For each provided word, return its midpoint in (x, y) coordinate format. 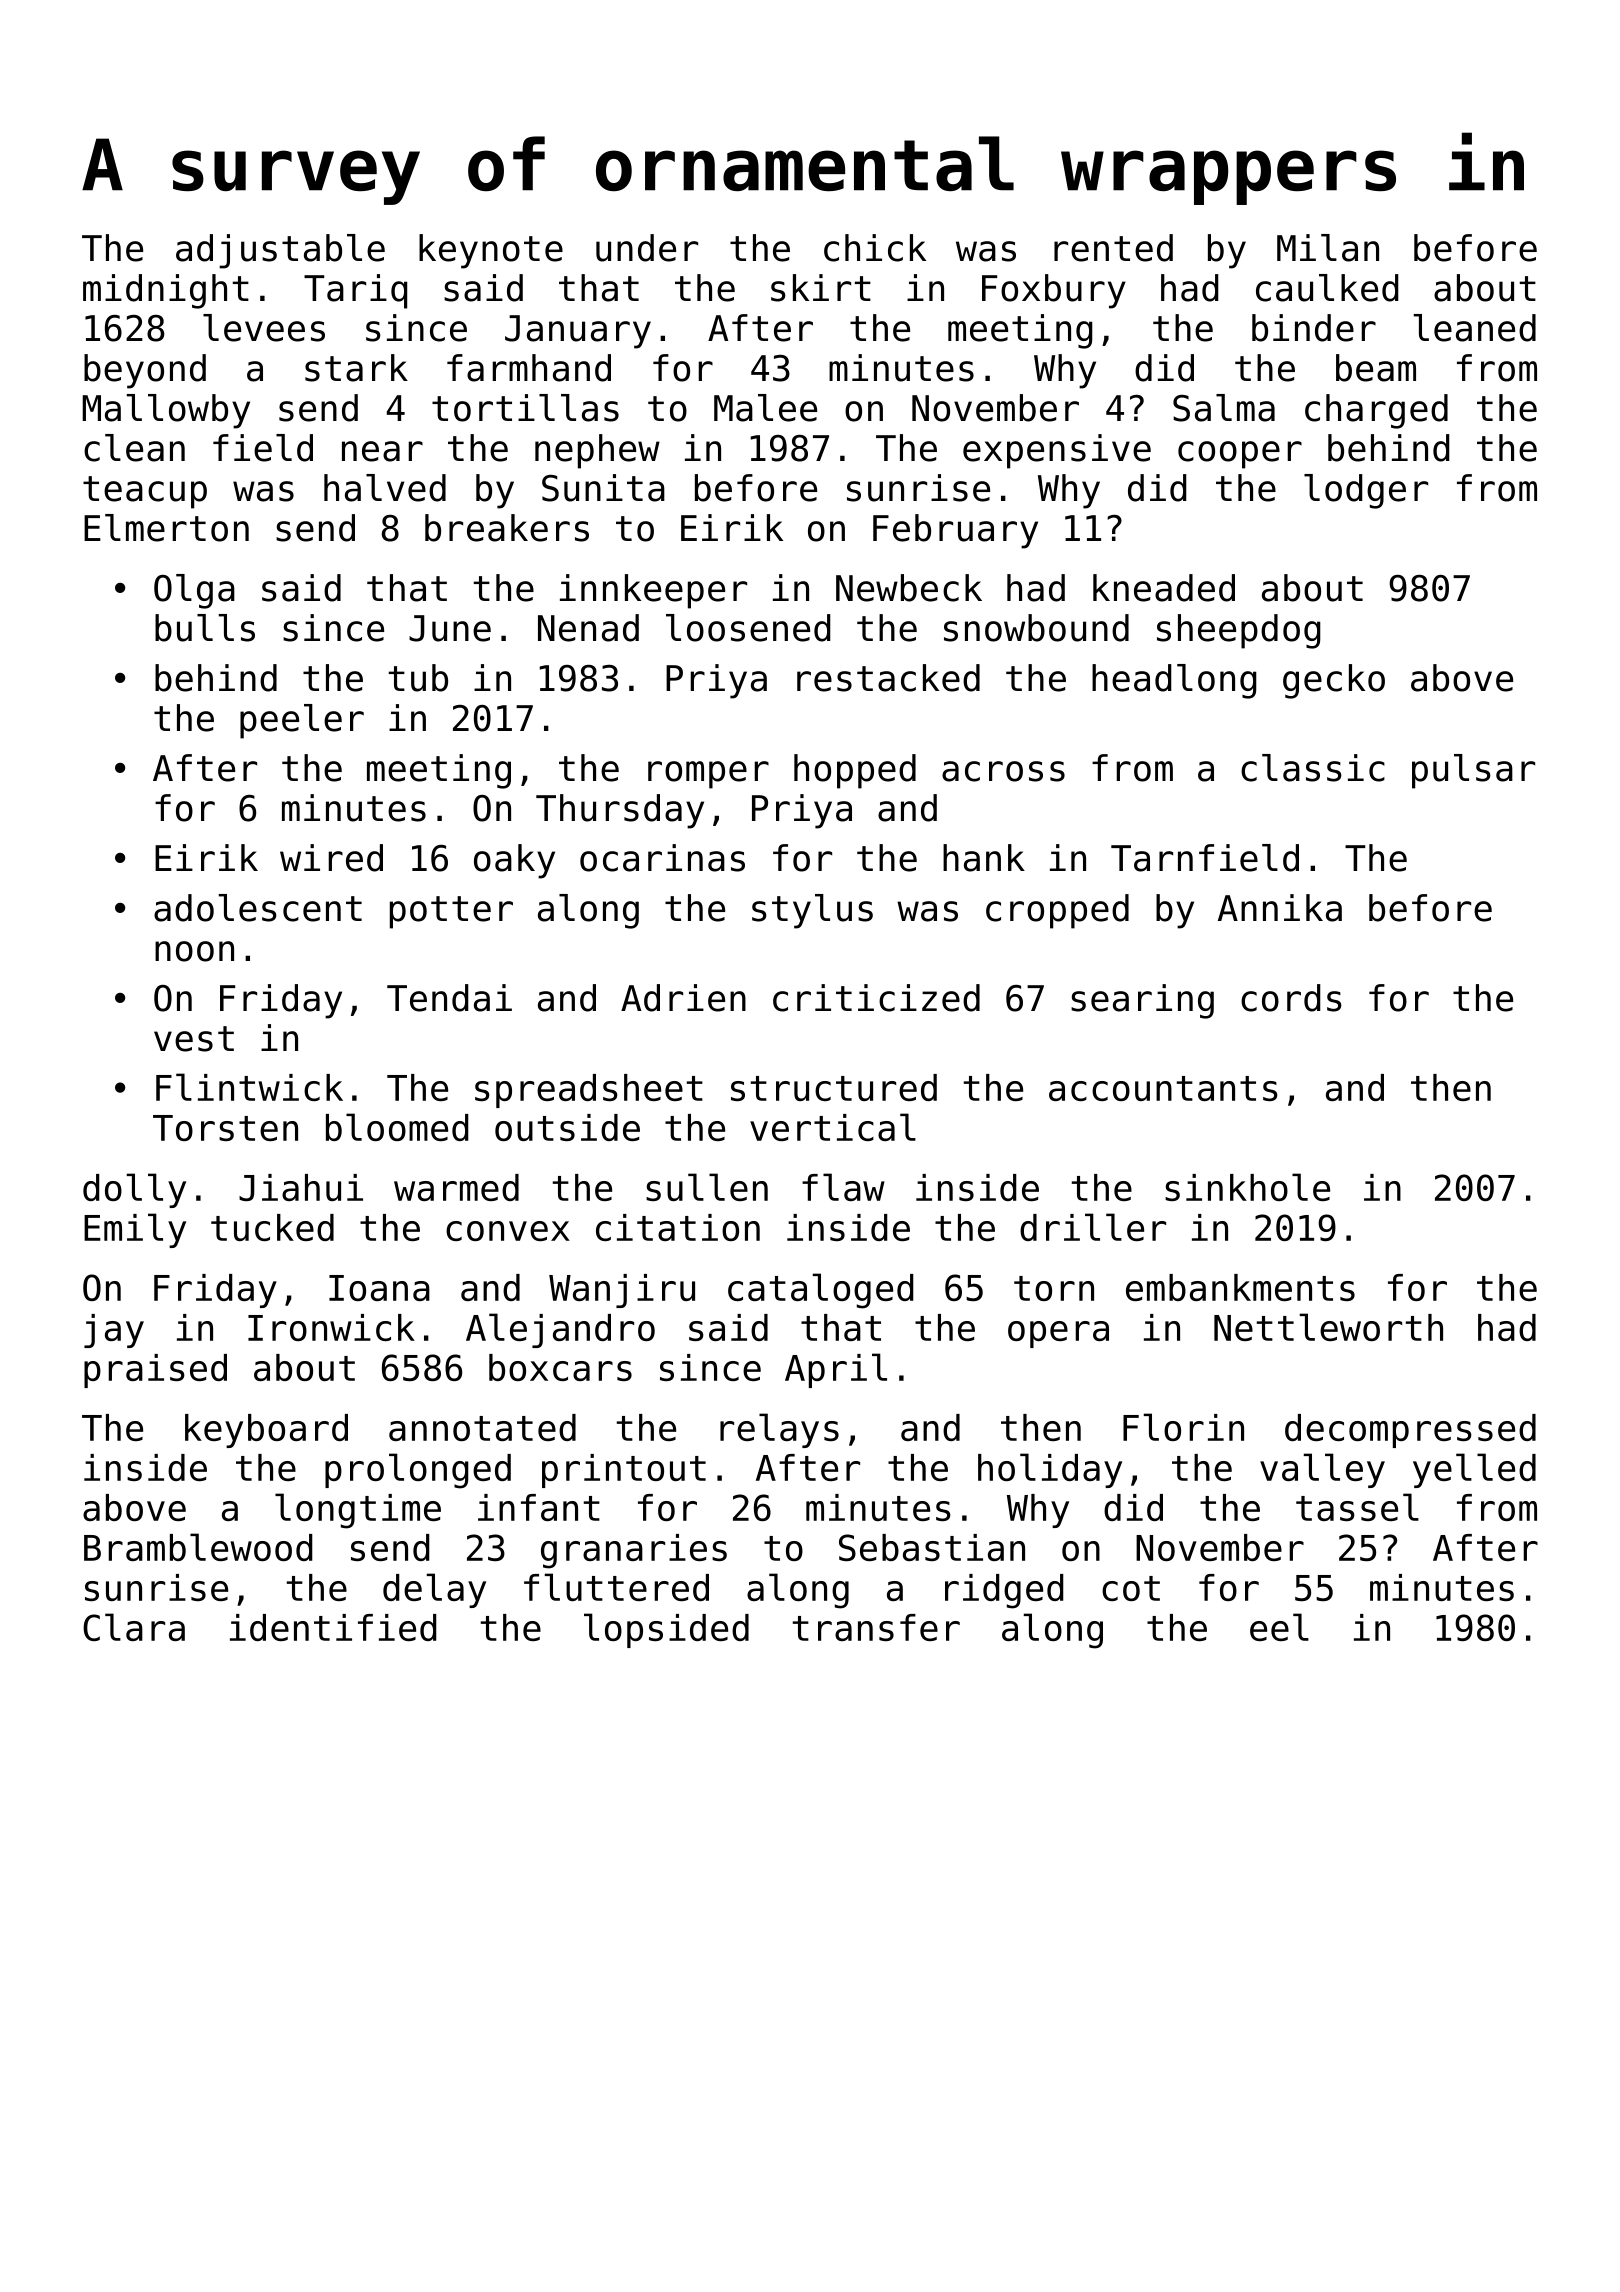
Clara (134, 1627)
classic (1313, 768)
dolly (134, 1190)
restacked (888, 678)
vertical (833, 1127)
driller (1093, 1227)
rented (1113, 248)
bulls (205, 628)
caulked (1327, 288)
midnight (166, 291)
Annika (1280, 908)
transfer (876, 1627)
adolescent (258, 908)
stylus (812, 911)
